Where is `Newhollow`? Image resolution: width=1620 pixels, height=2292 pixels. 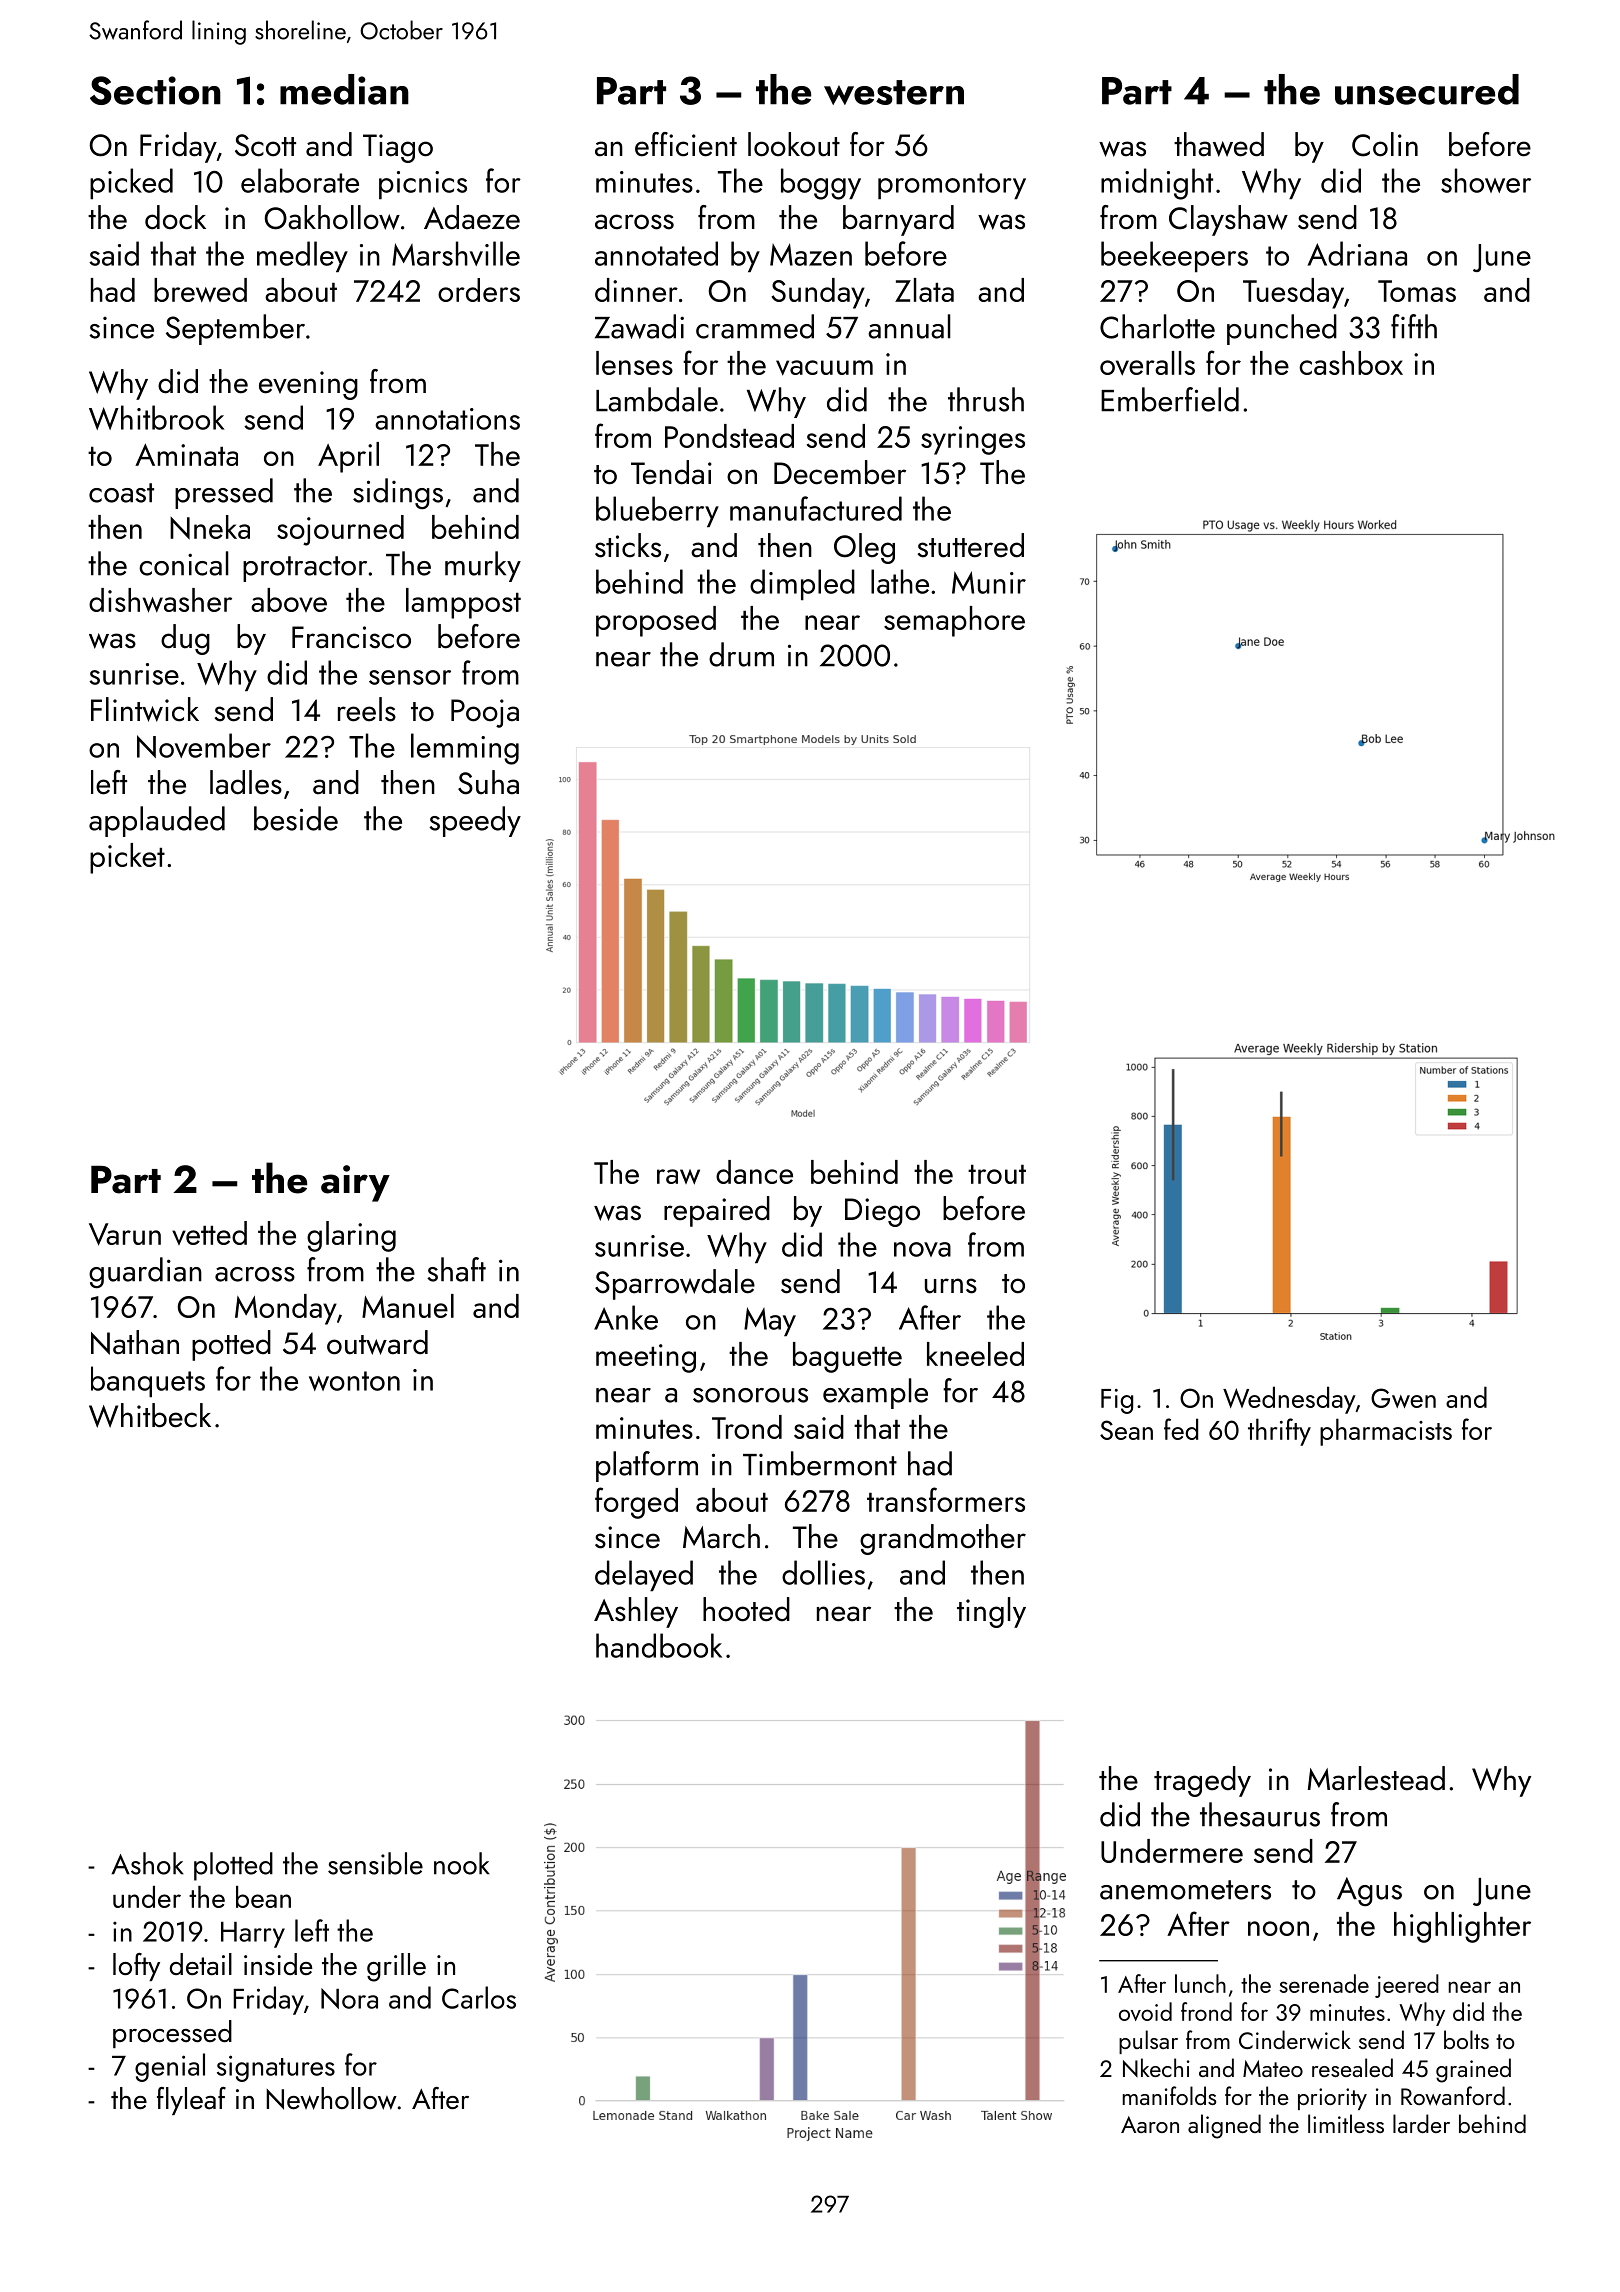
Newhollow is located at coordinates (331, 2098).
